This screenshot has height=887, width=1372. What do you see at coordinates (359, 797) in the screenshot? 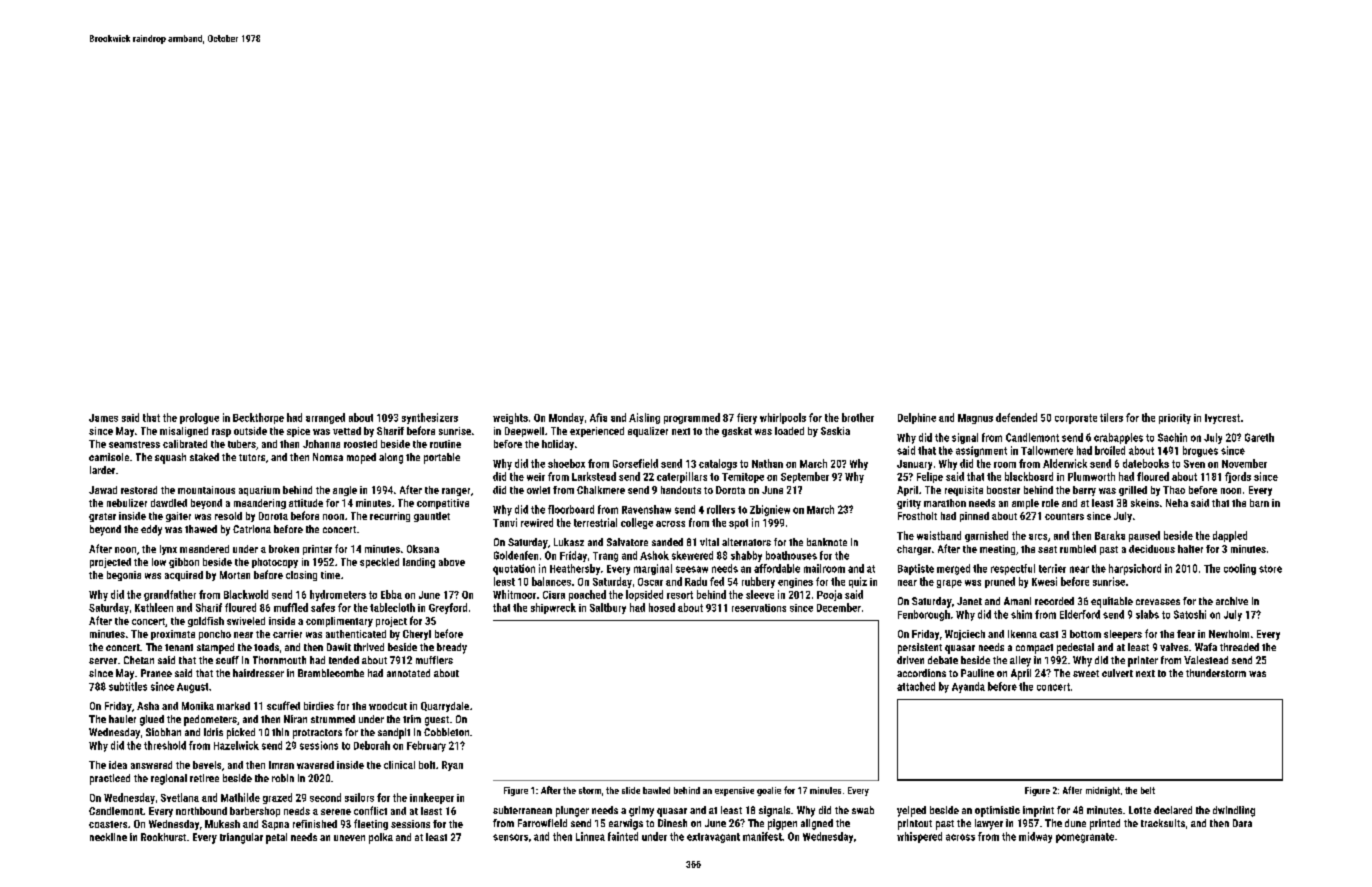
I see `sailors` at bounding box center [359, 797].
